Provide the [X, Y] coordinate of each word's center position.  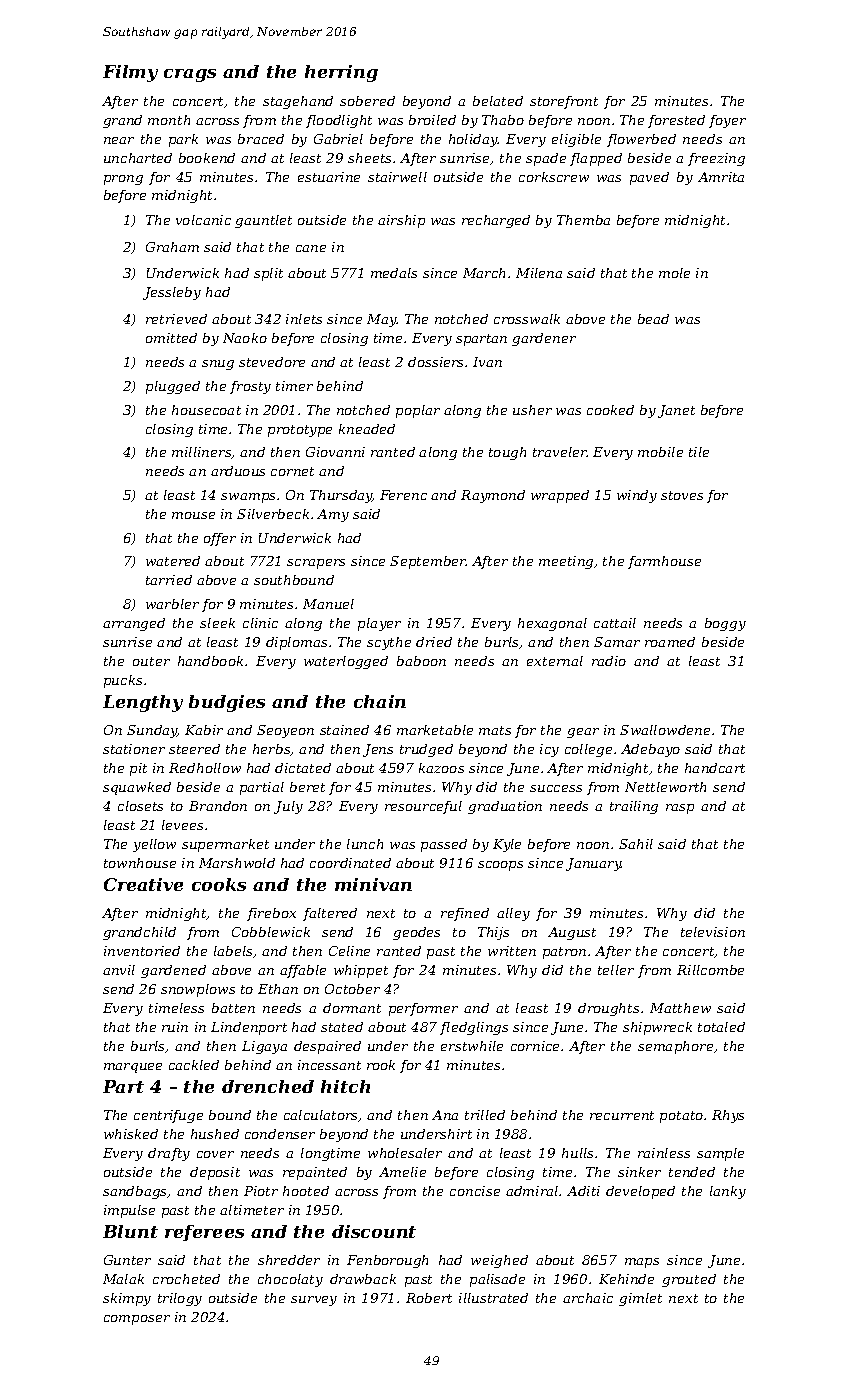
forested [676, 121]
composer [137, 1320]
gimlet [640, 1299]
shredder [289, 1260]
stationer [134, 749]
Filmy [130, 73]
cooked [610, 410]
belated [498, 101]
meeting [566, 562]
